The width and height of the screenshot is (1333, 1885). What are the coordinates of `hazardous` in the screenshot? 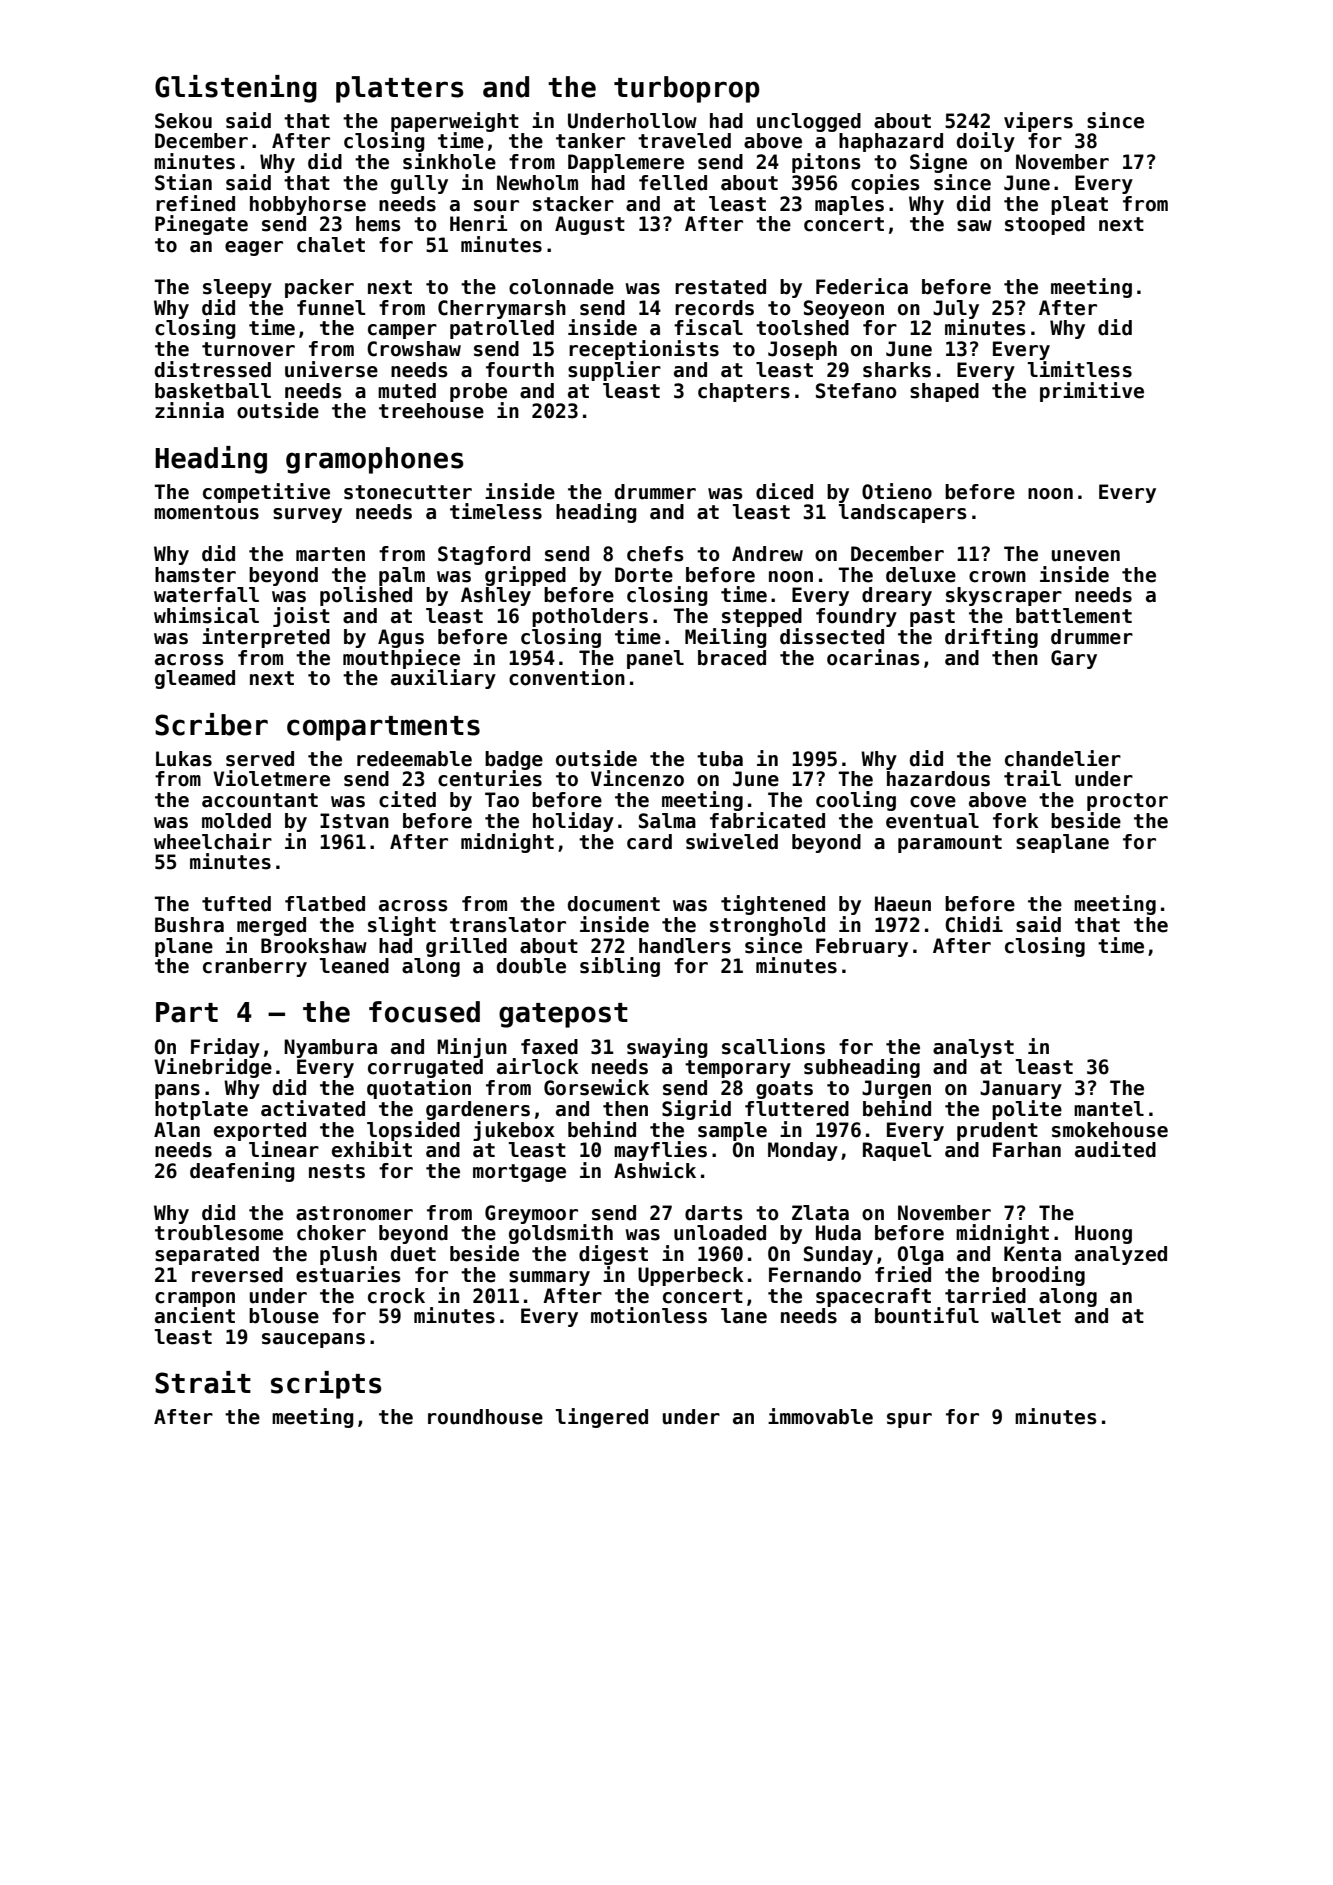 It's located at (938, 779).
